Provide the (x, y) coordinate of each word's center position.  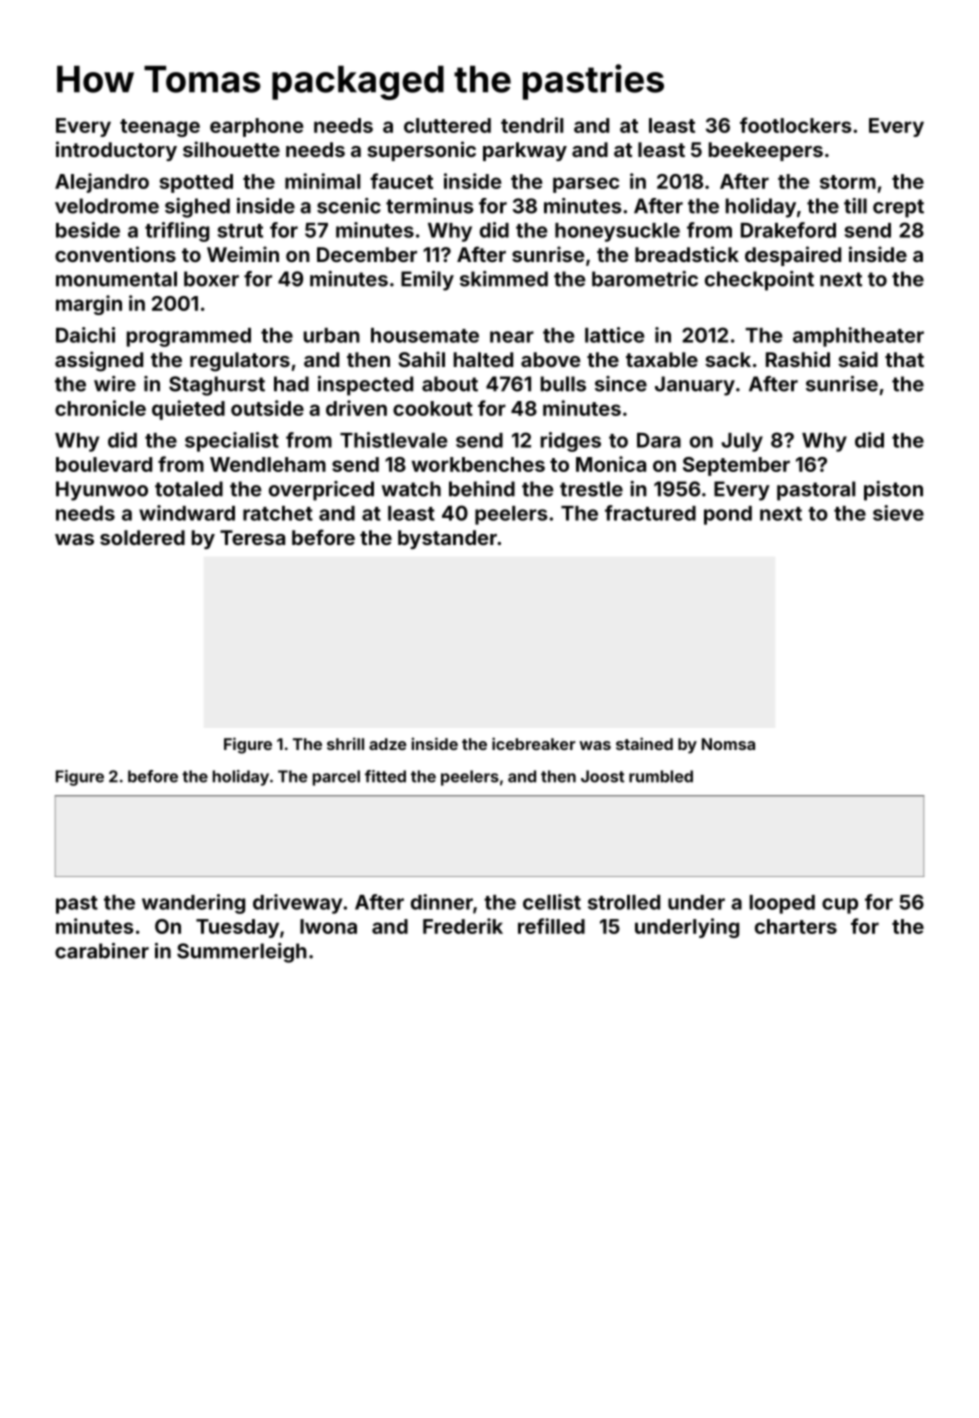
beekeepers (766, 151)
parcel (336, 778)
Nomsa (728, 744)
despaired (793, 256)
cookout (433, 408)
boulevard (104, 464)
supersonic (421, 151)
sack (728, 359)
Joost (602, 776)
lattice (614, 335)
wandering (193, 904)
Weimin (243, 254)
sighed (197, 208)
